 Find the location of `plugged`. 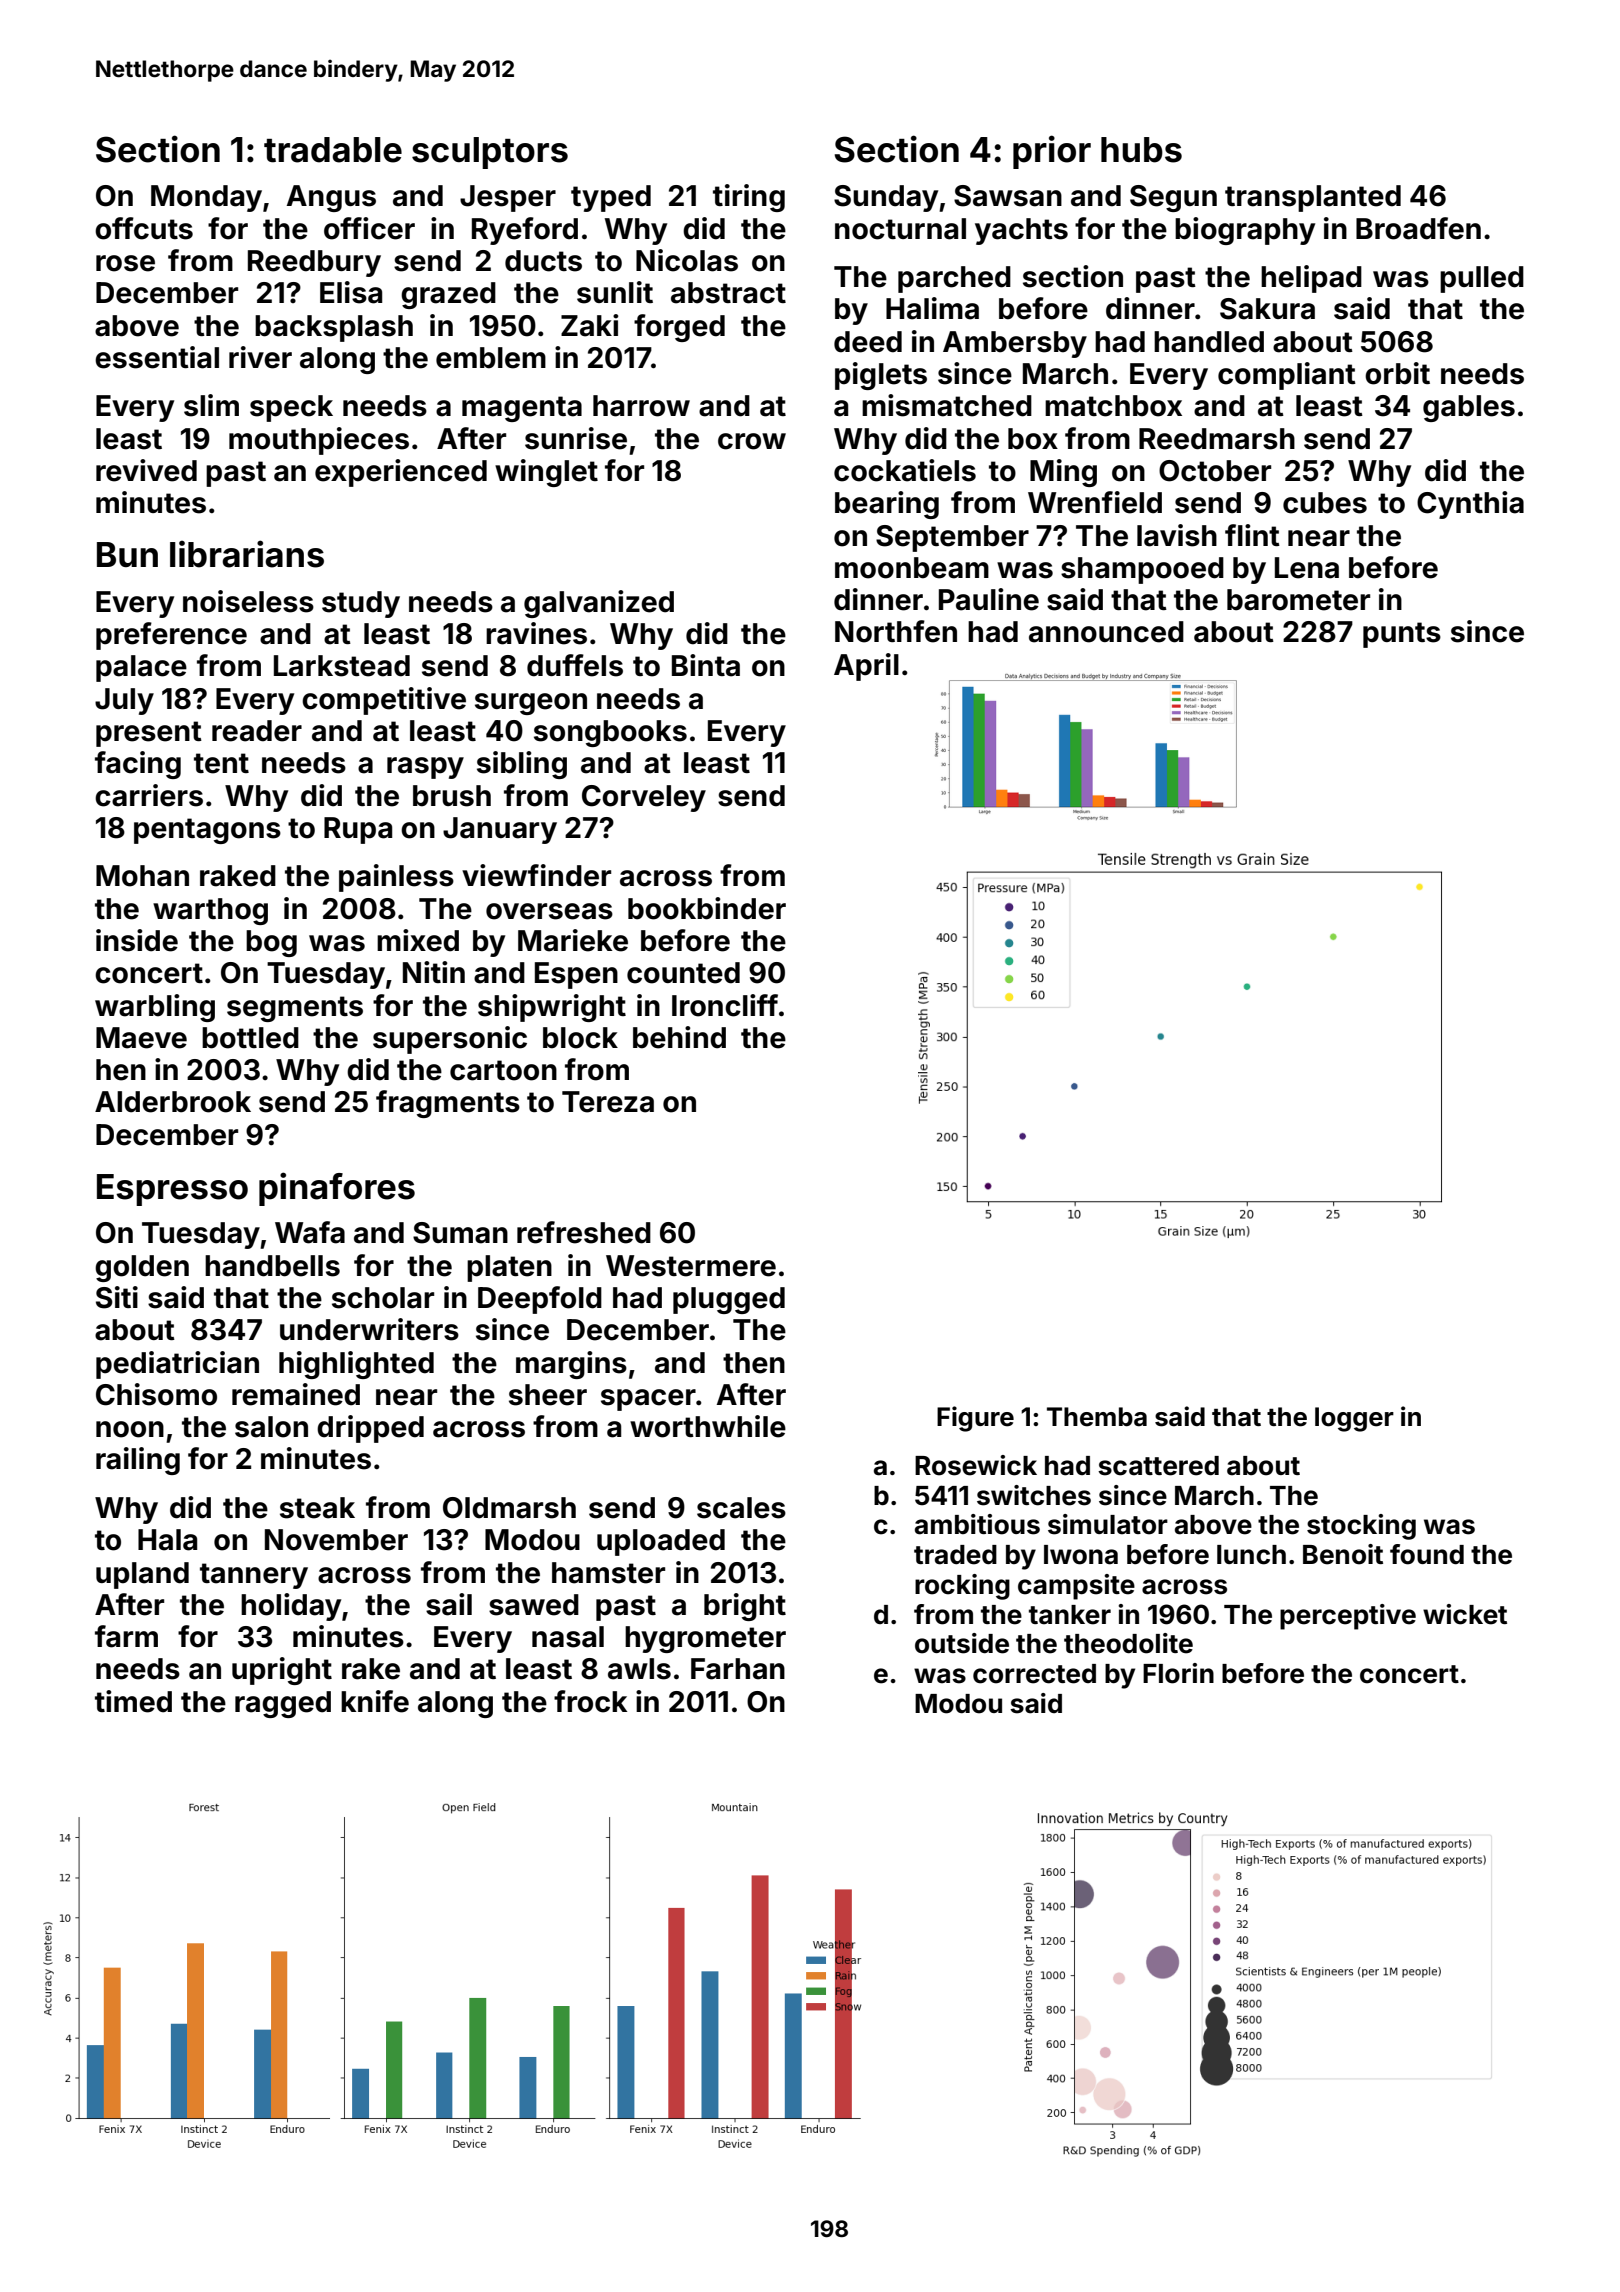

plugged is located at coordinates (729, 1300).
